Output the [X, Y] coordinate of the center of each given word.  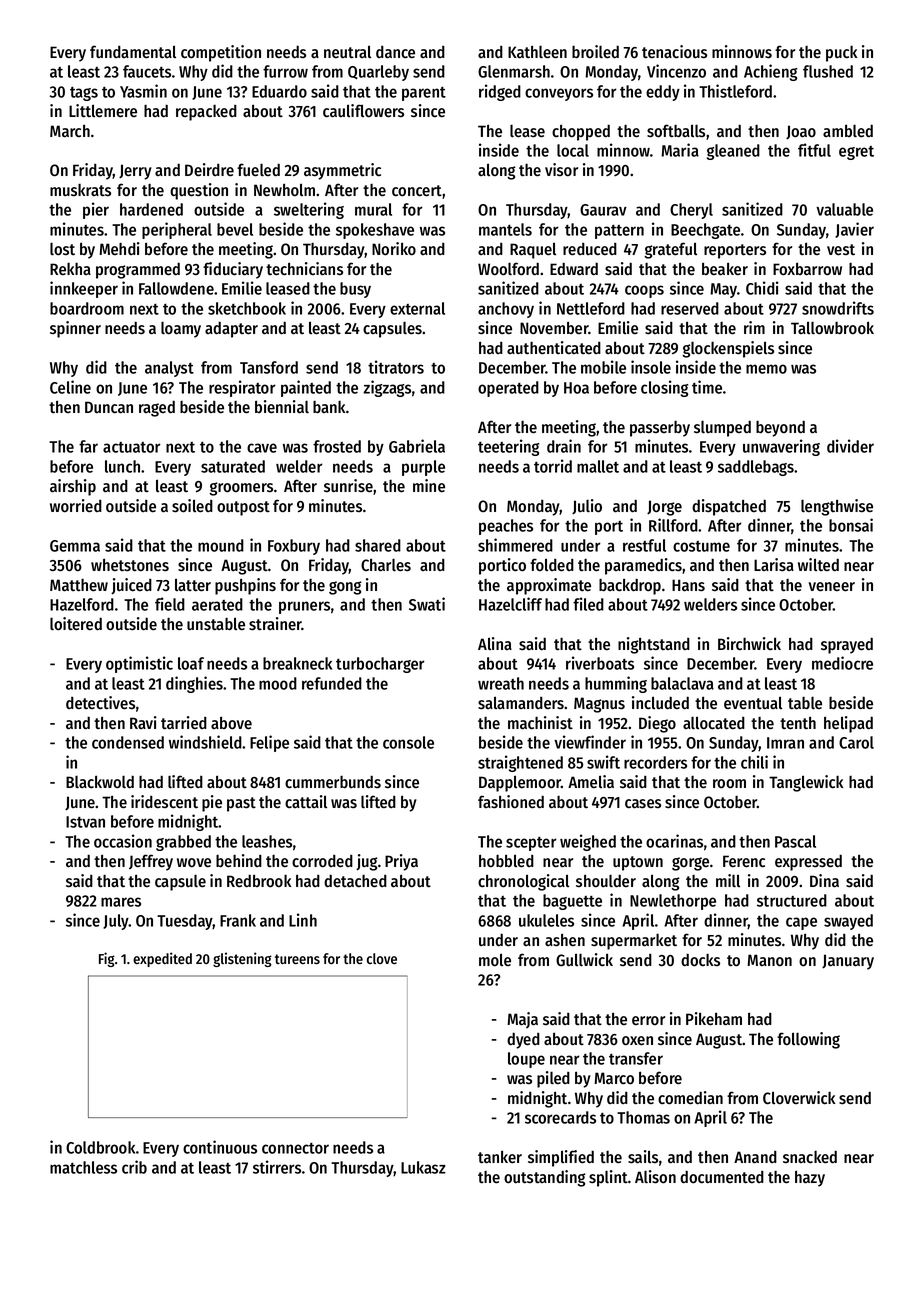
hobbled [506, 861]
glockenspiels [728, 349]
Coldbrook [100, 1147]
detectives [100, 703]
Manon [769, 960]
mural [373, 209]
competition [221, 53]
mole [495, 959]
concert [417, 191]
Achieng [770, 72]
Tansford [269, 367]
